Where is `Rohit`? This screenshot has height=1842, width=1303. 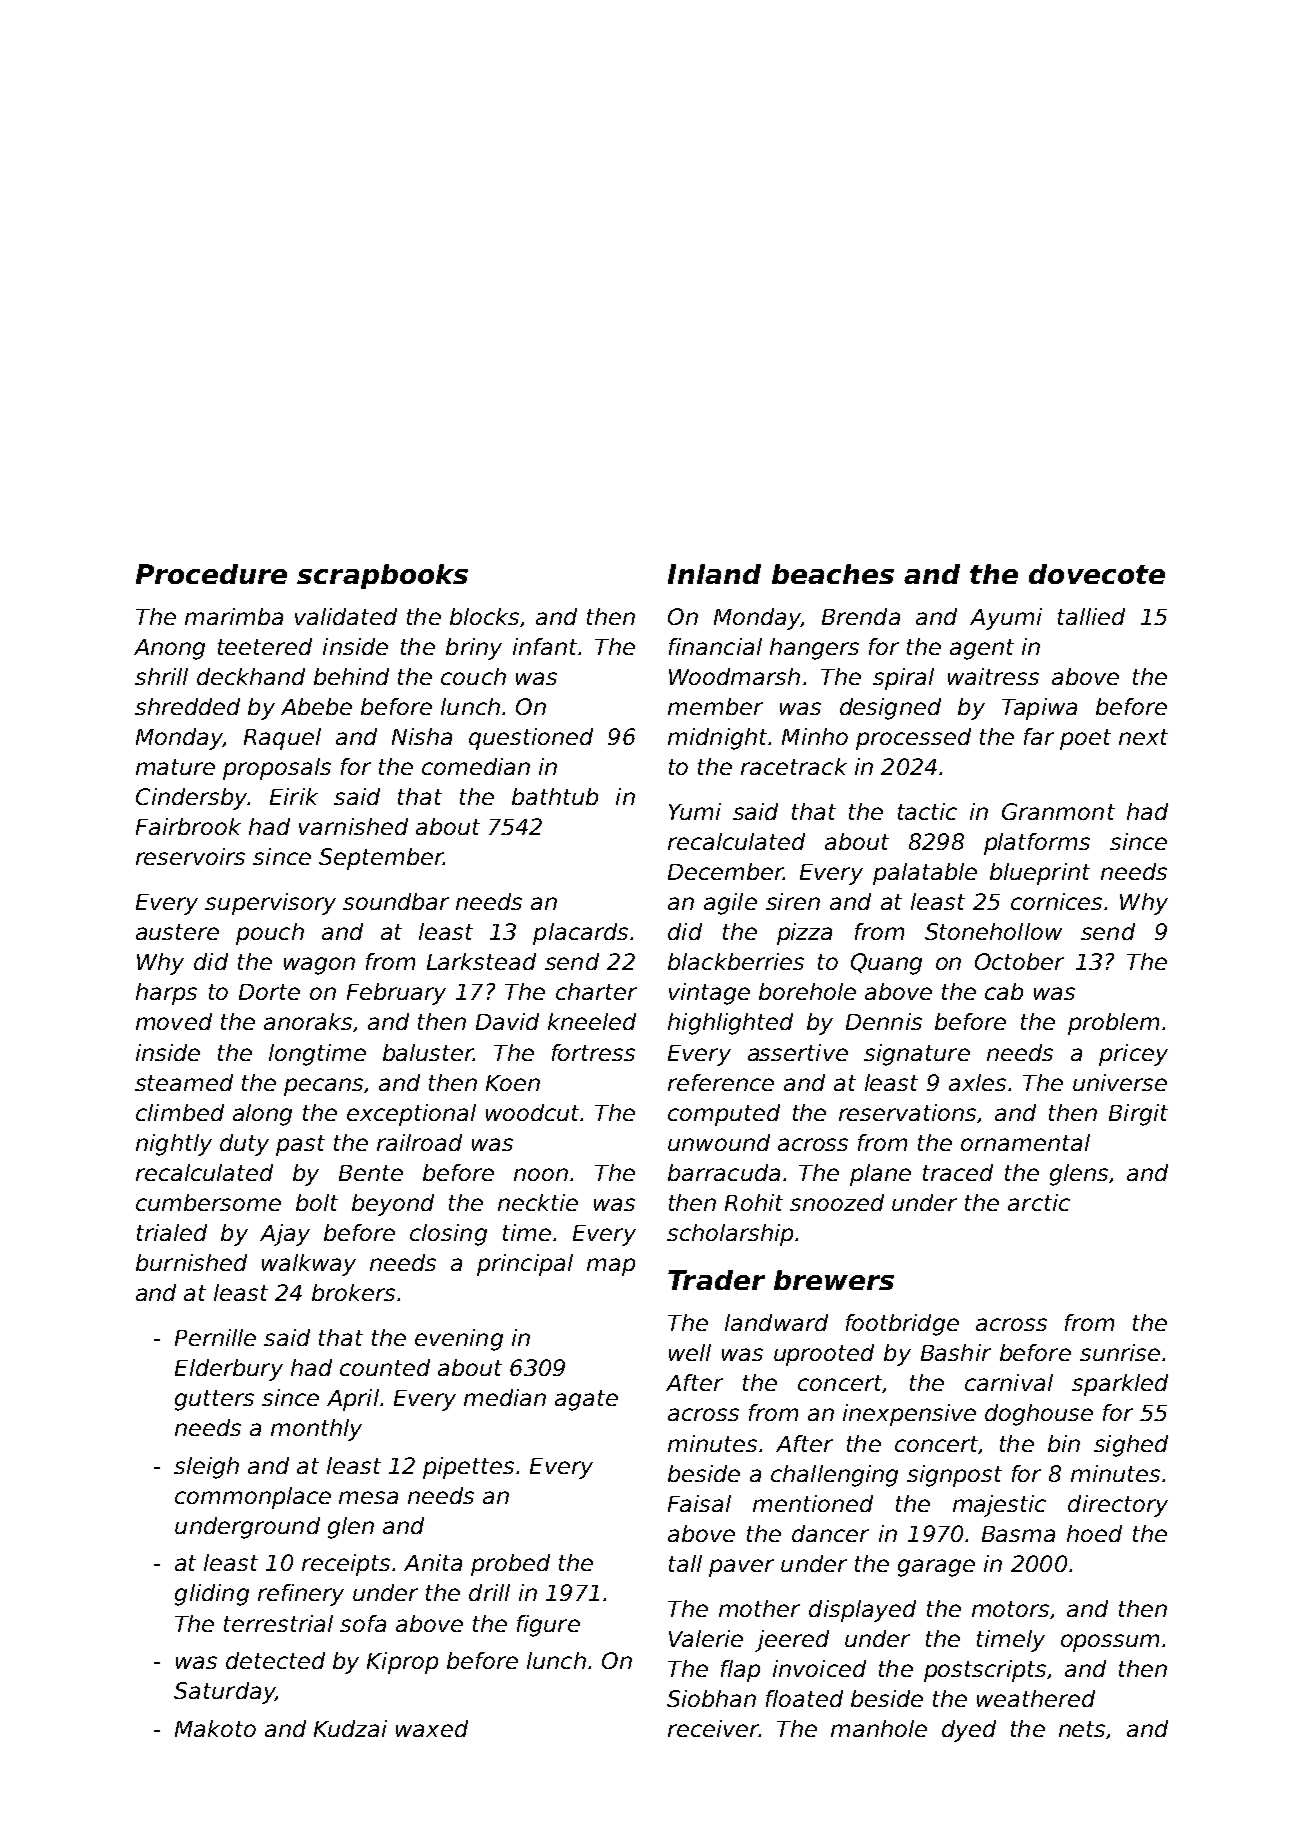
Rohit is located at coordinates (754, 1202).
